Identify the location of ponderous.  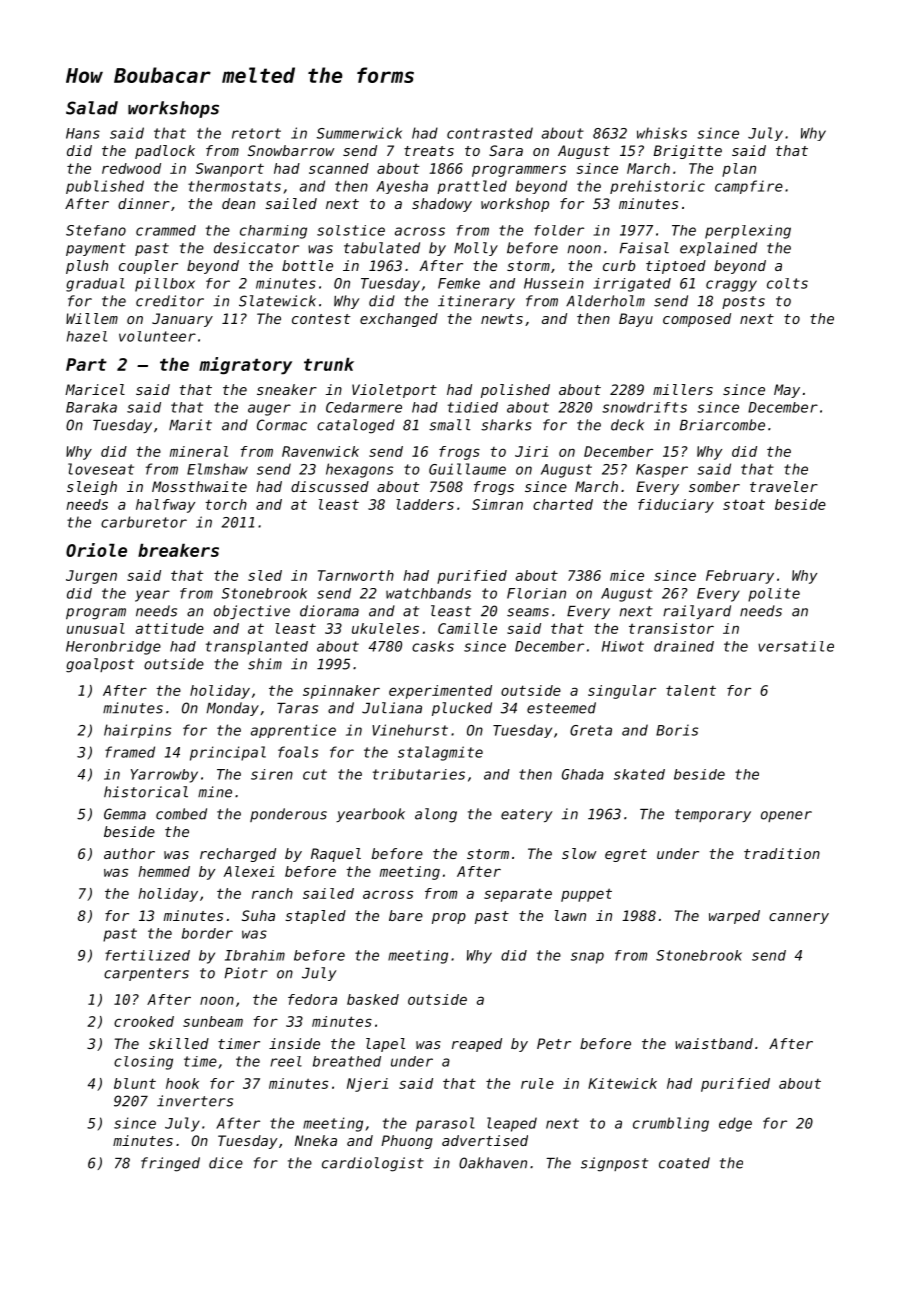
(288, 815).
